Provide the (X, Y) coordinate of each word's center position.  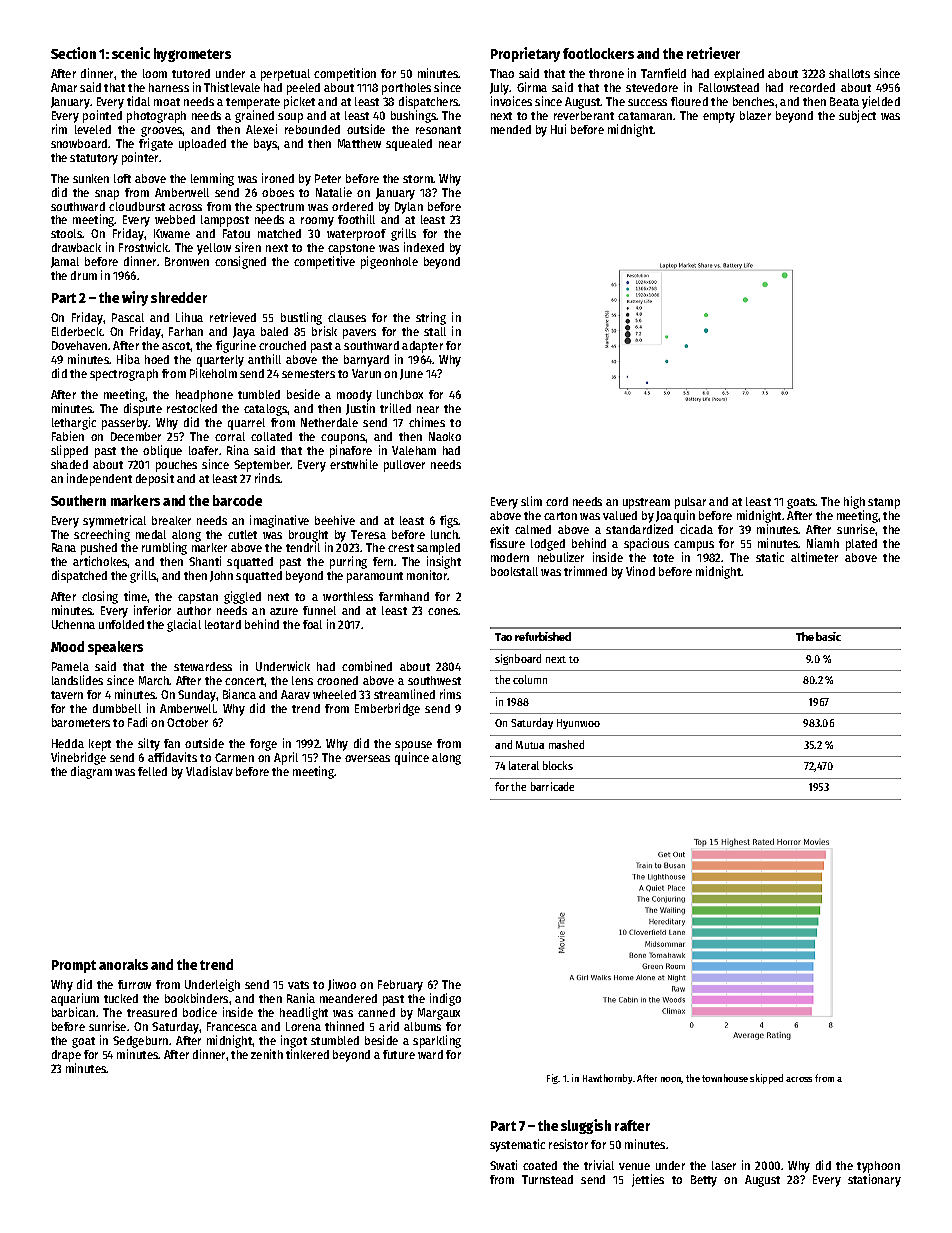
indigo (445, 999)
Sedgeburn (140, 1042)
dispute (143, 409)
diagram (91, 772)
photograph (156, 117)
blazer (755, 115)
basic (828, 636)
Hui (558, 129)
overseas (367, 758)
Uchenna (73, 624)
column (530, 679)
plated (861, 545)
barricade (552, 786)
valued (620, 515)
